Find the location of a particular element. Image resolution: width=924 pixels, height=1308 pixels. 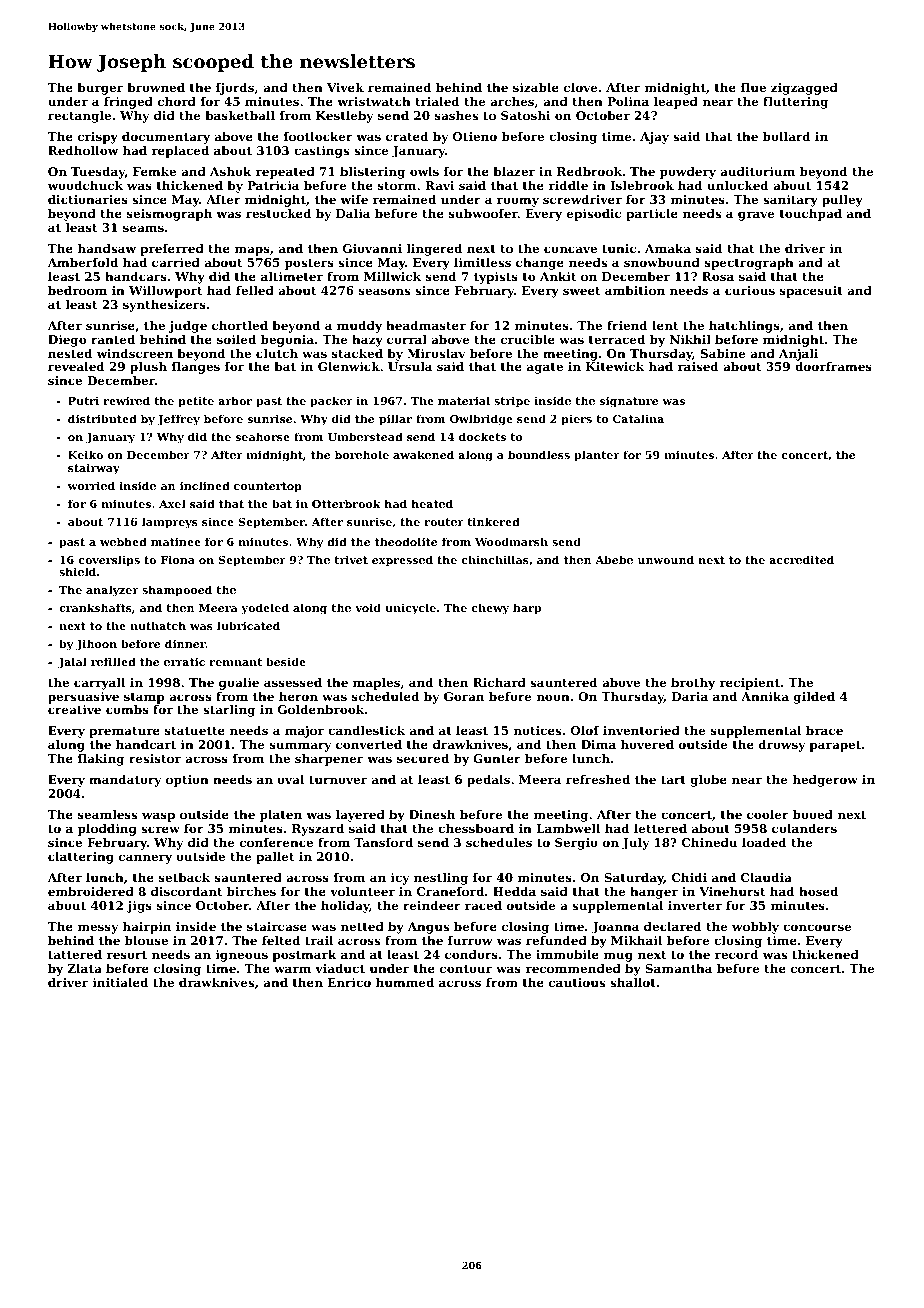

Ashok is located at coordinates (231, 171).
